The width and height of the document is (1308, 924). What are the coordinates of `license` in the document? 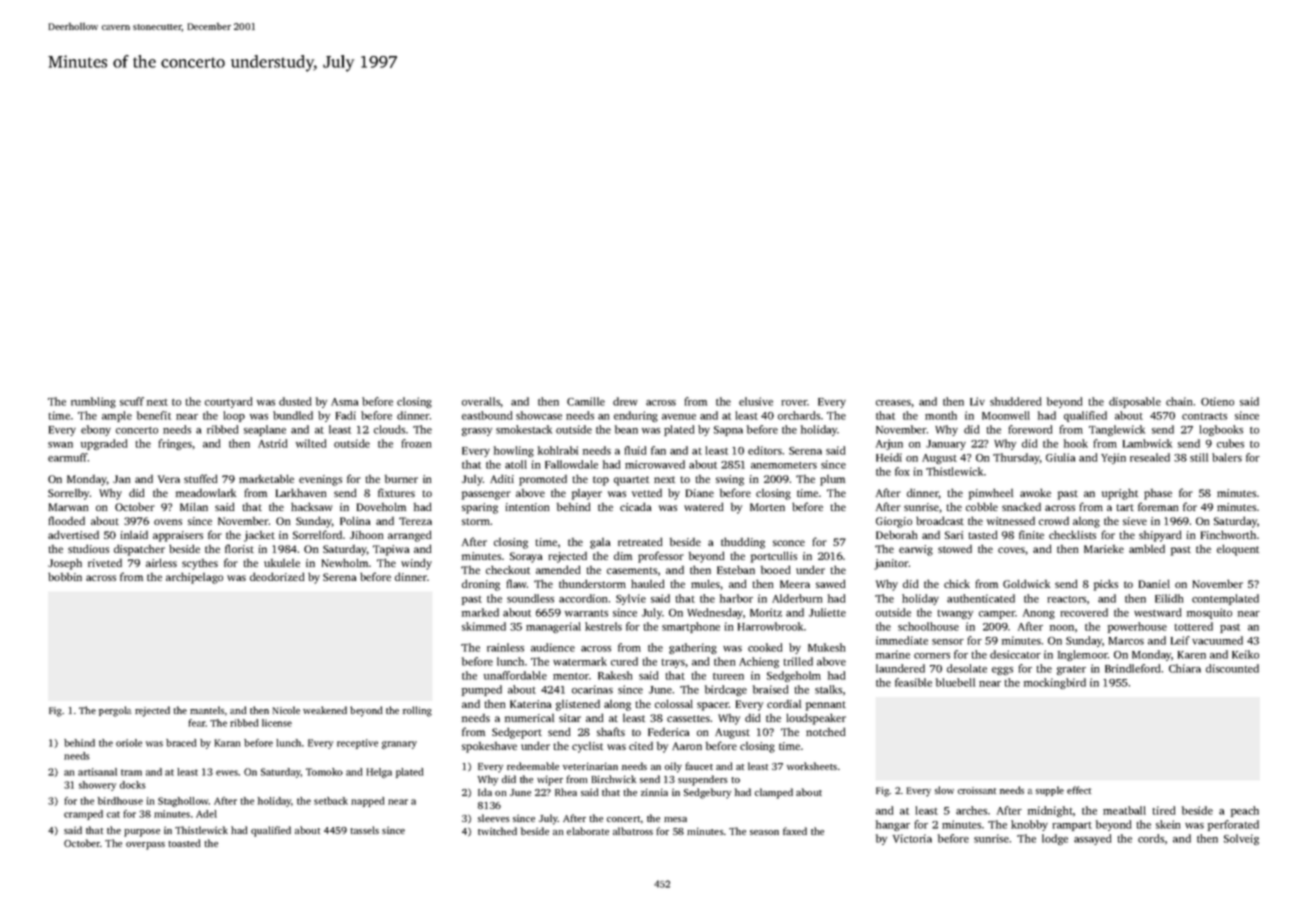 It's located at (277, 723).
